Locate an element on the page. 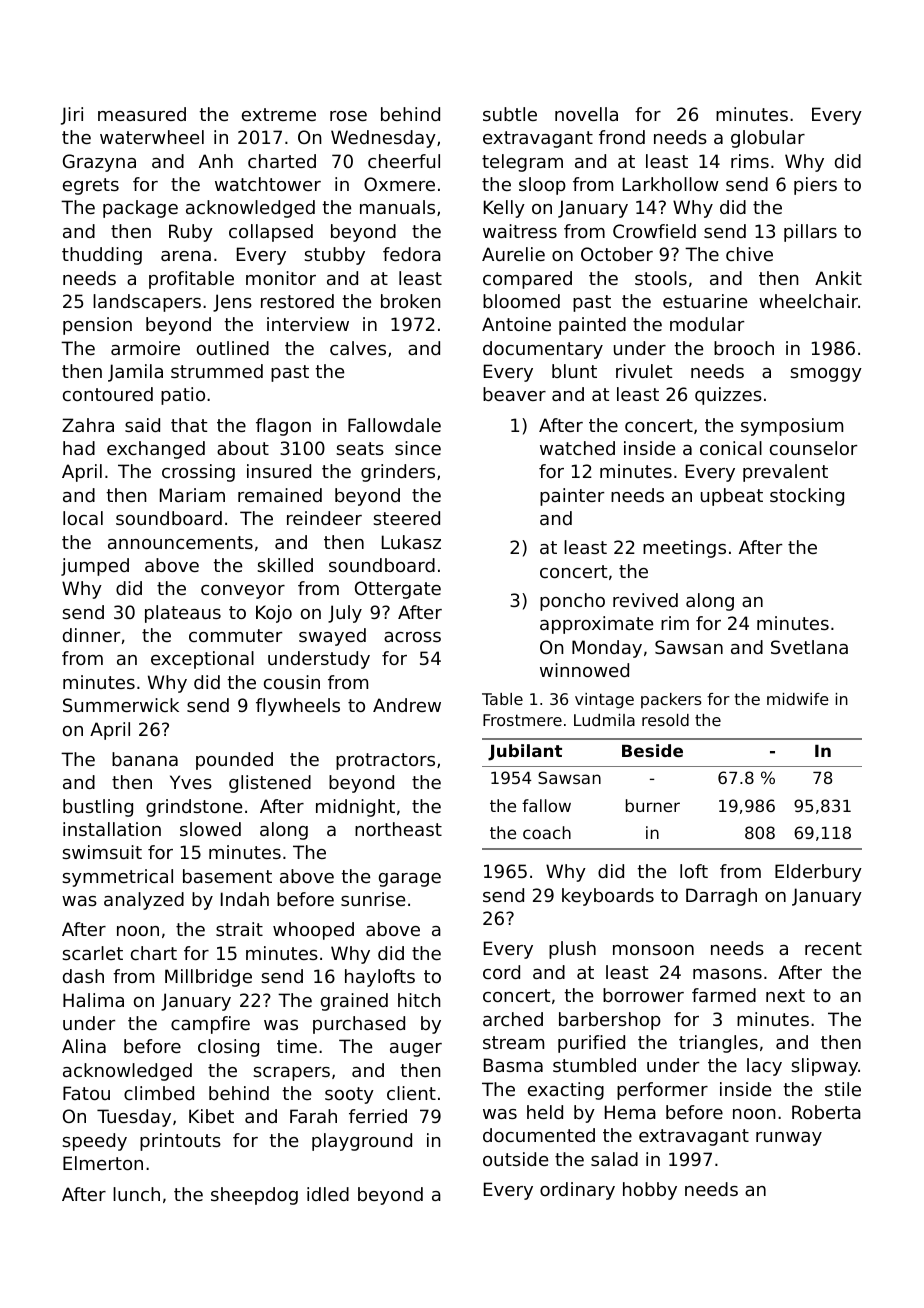  idled is located at coordinates (328, 1194).
